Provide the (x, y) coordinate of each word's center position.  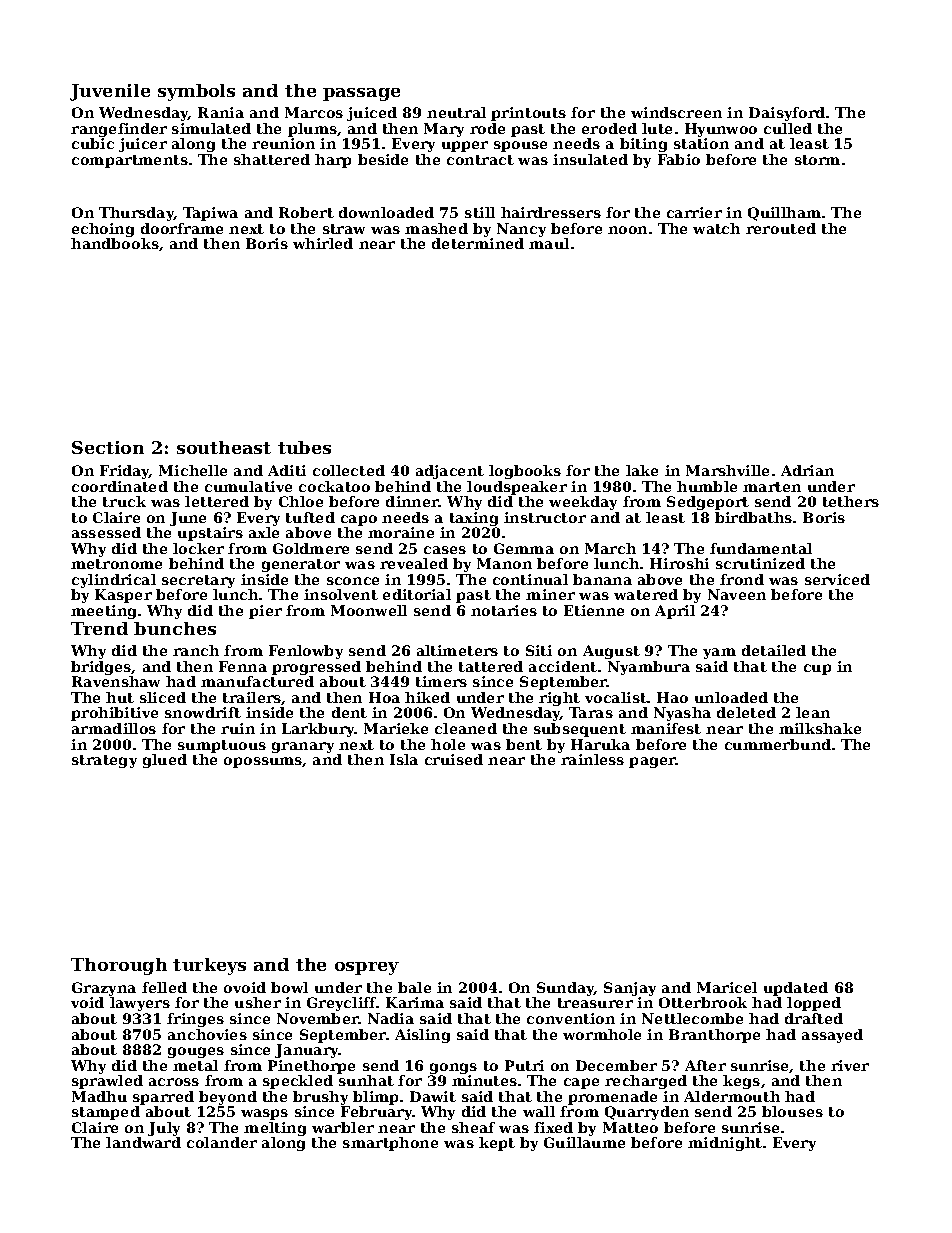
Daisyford (787, 114)
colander (222, 1142)
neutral (456, 112)
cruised (454, 759)
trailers (252, 698)
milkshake (820, 728)
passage (361, 94)
